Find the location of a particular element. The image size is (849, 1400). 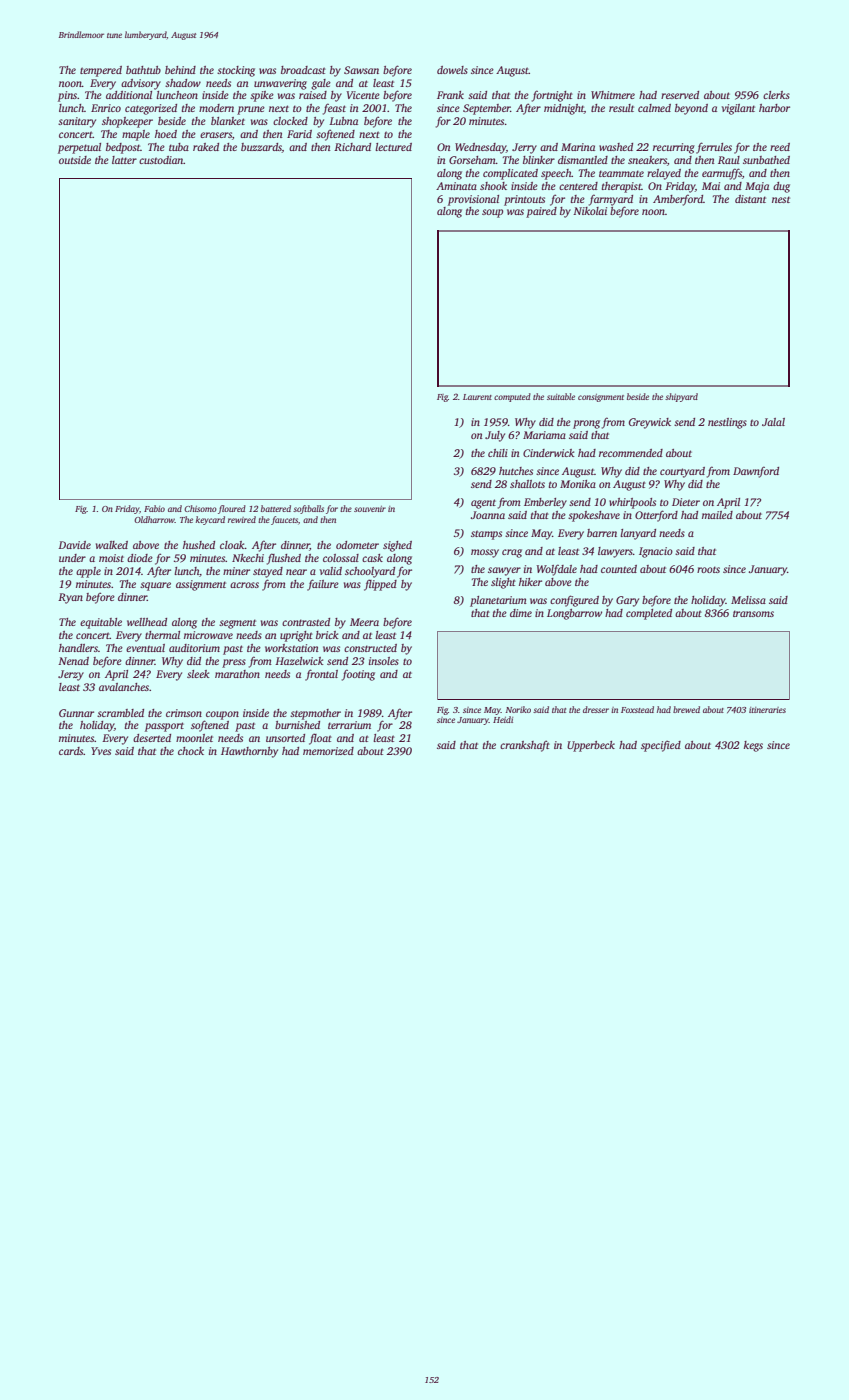

perpetual is located at coordinates (79, 148).
